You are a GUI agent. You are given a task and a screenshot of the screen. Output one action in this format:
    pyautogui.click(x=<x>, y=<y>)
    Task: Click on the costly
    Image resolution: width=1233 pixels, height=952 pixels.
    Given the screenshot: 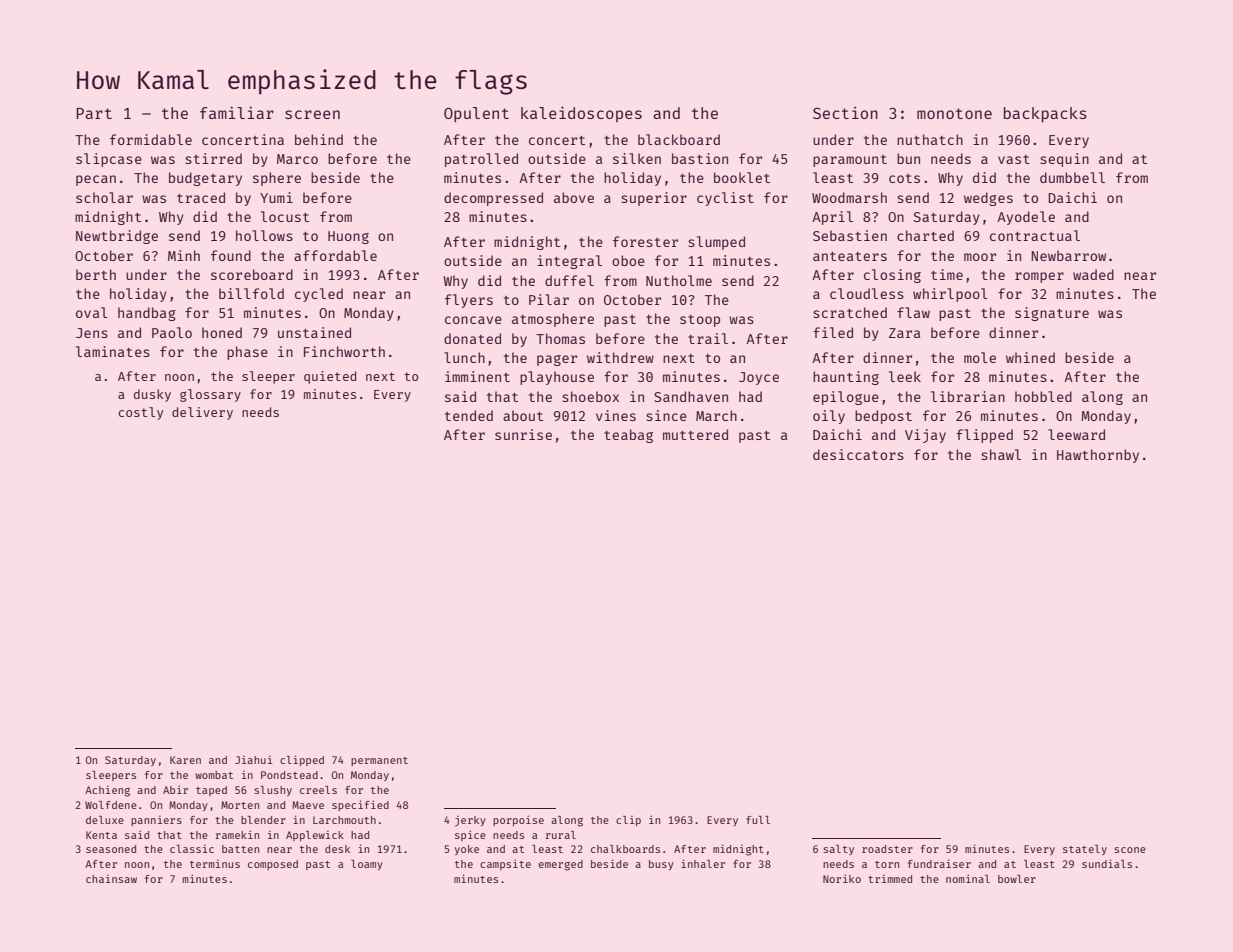 What is the action you would take?
    pyautogui.click(x=140, y=413)
